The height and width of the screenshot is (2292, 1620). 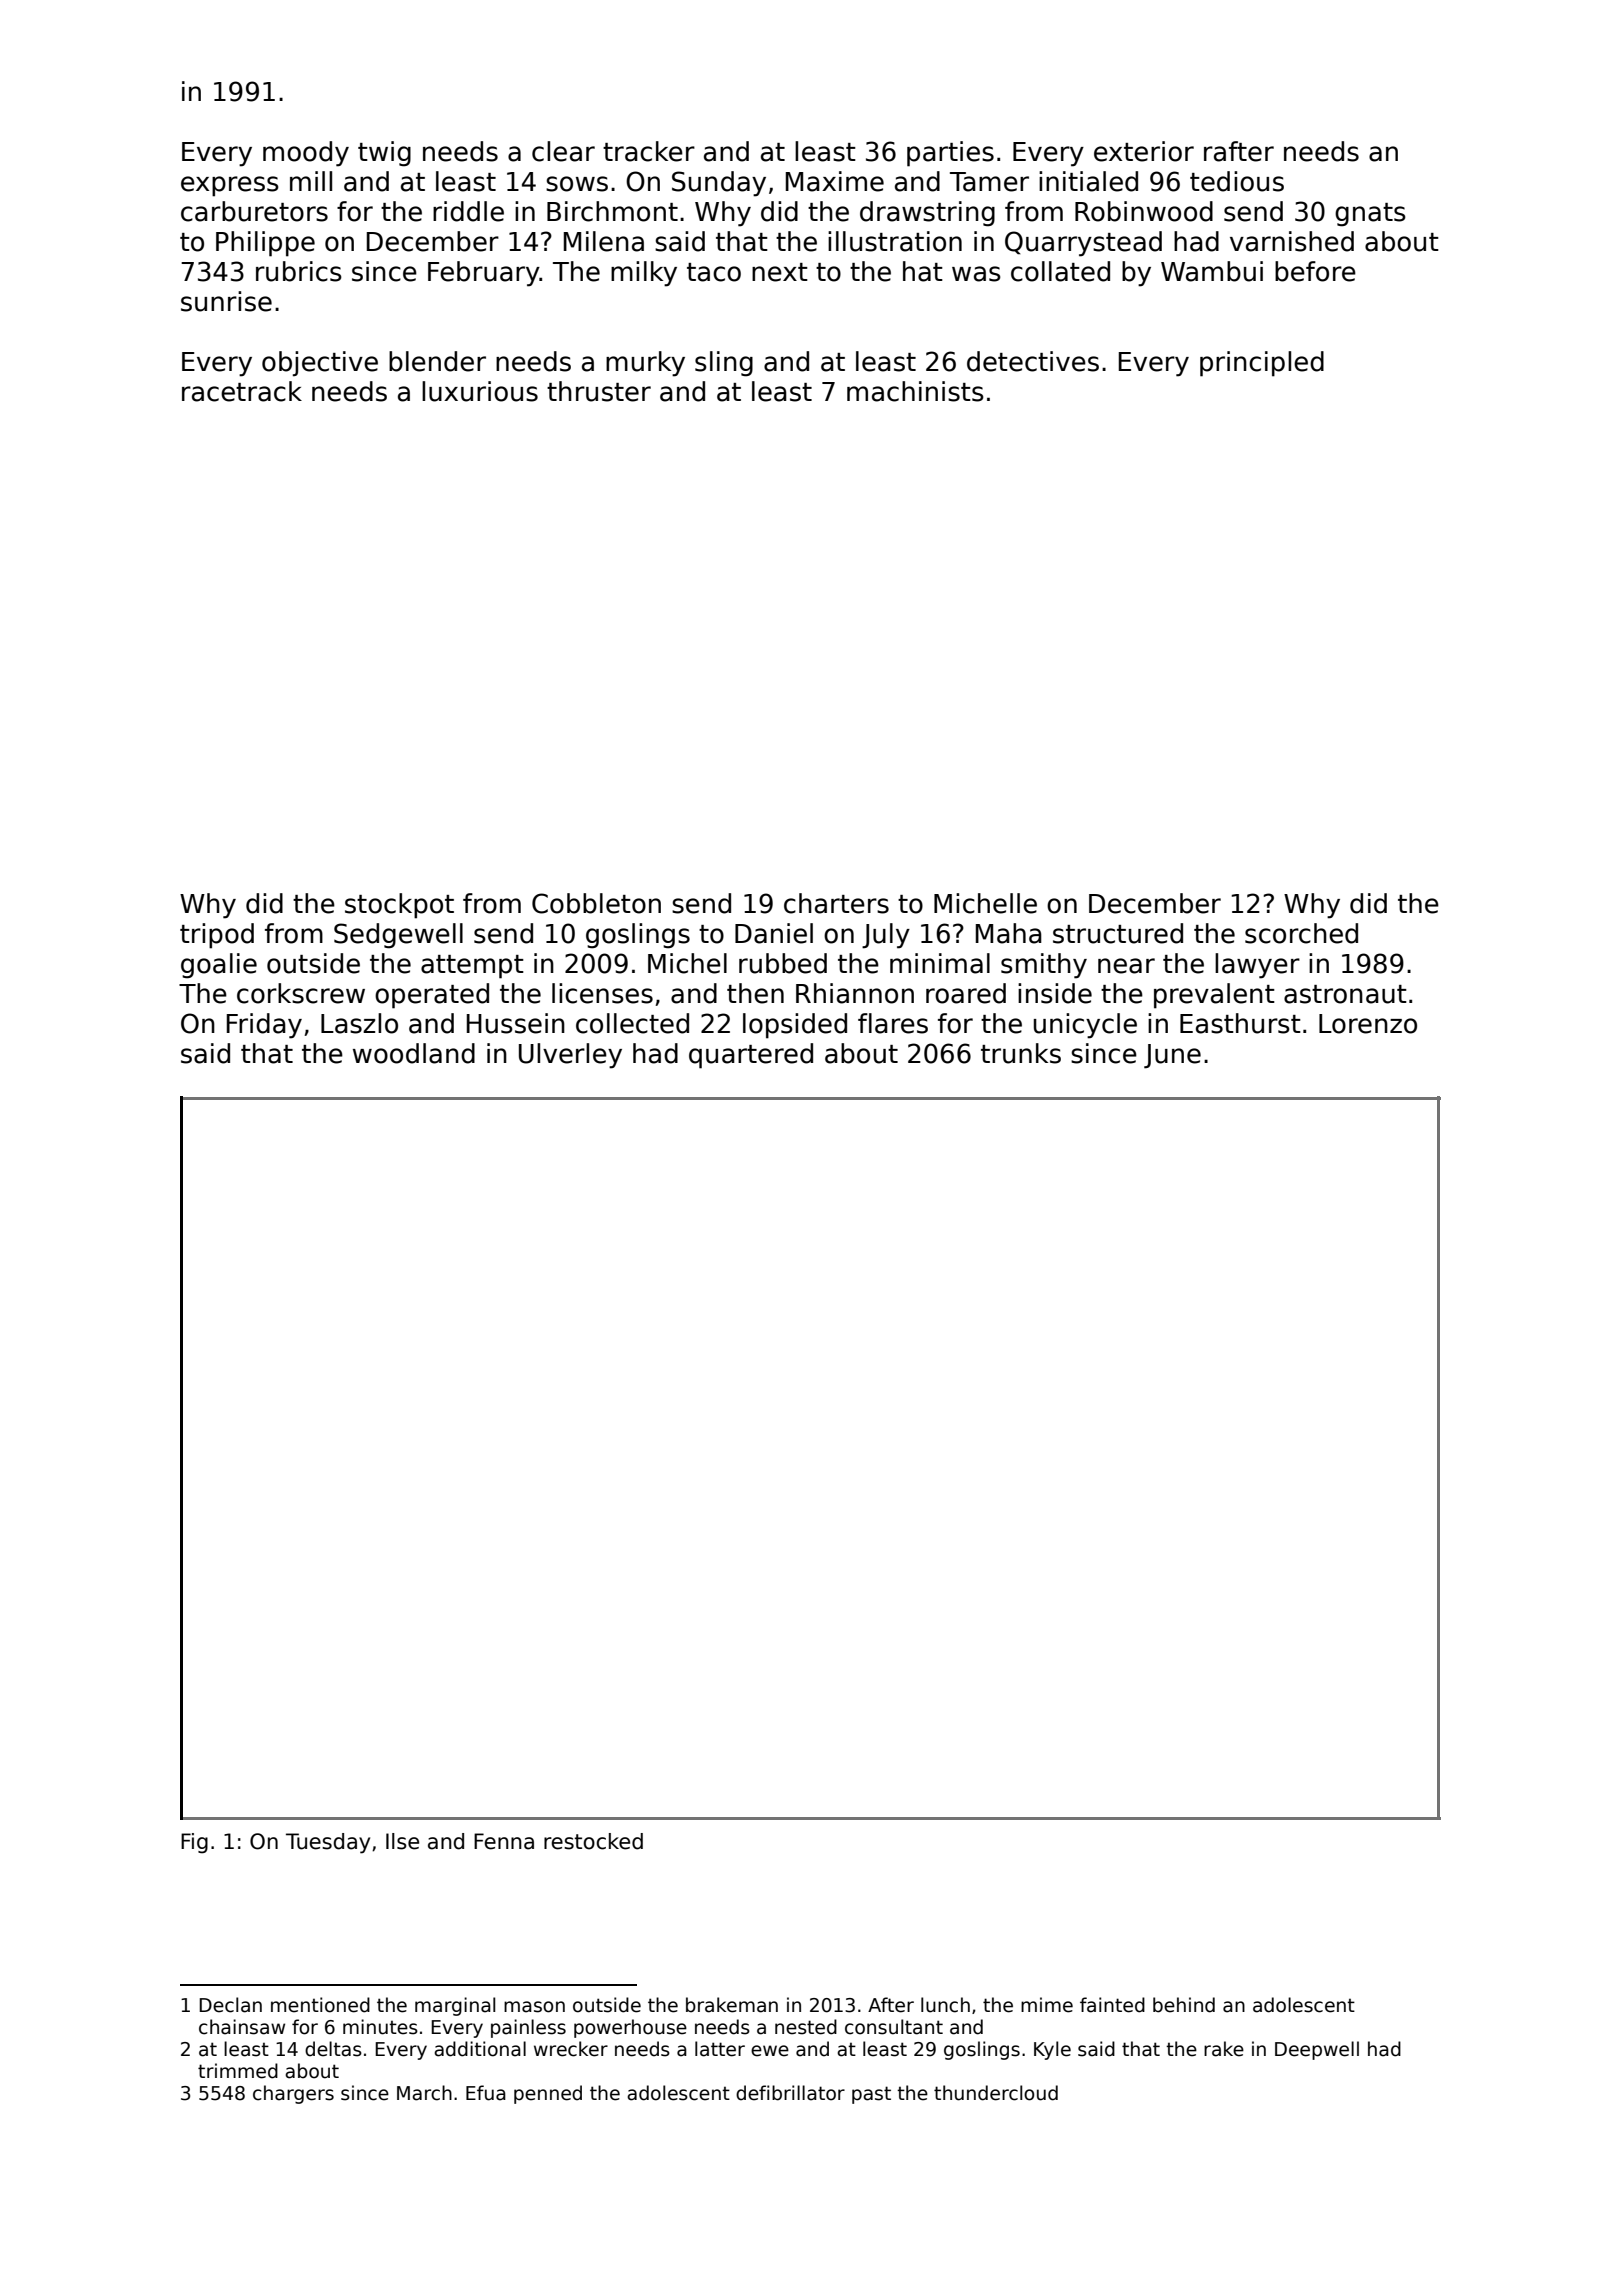 I want to click on luxurious, so click(x=480, y=391).
